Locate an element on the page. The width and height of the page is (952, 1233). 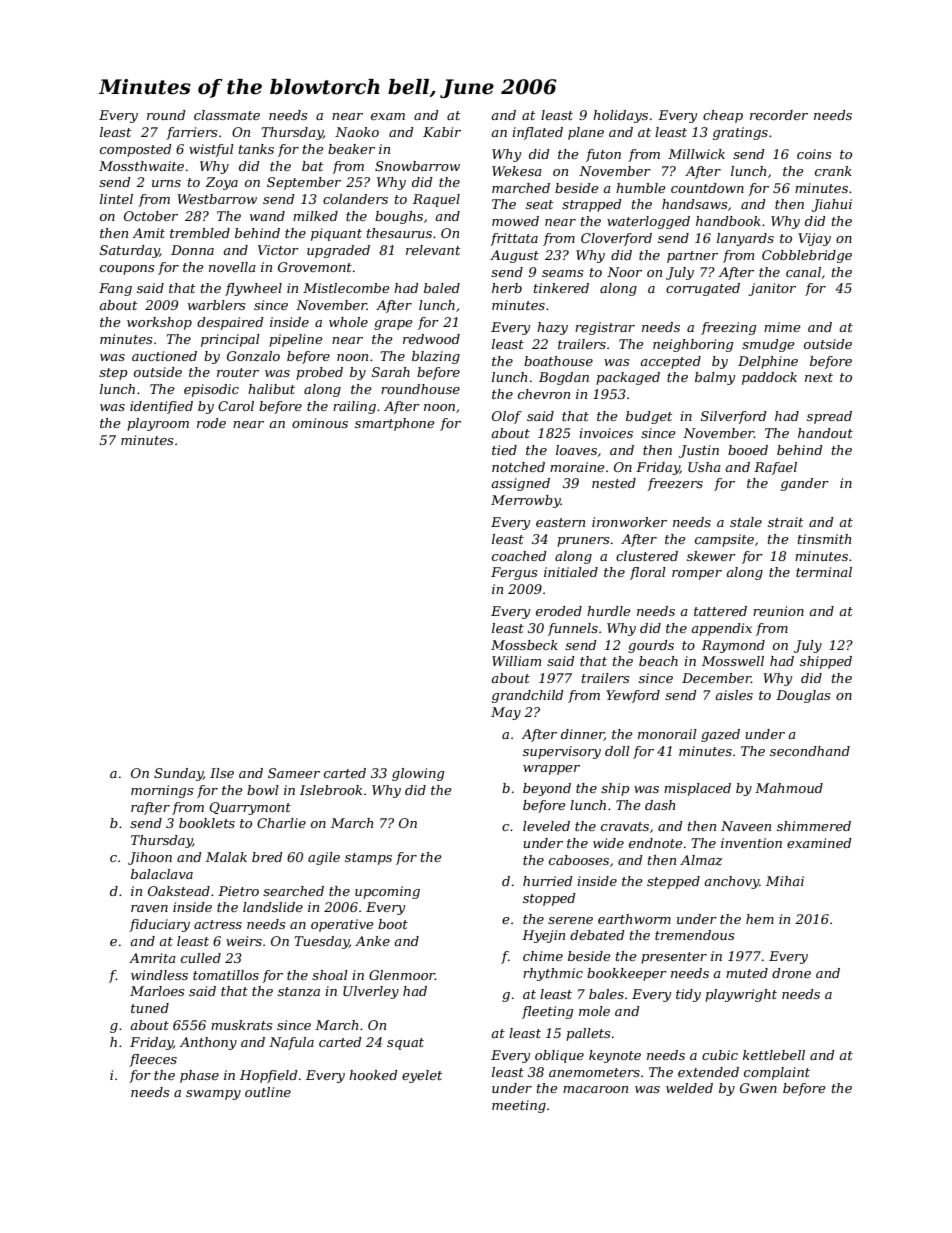
stopped is located at coordinates (549, 899).
